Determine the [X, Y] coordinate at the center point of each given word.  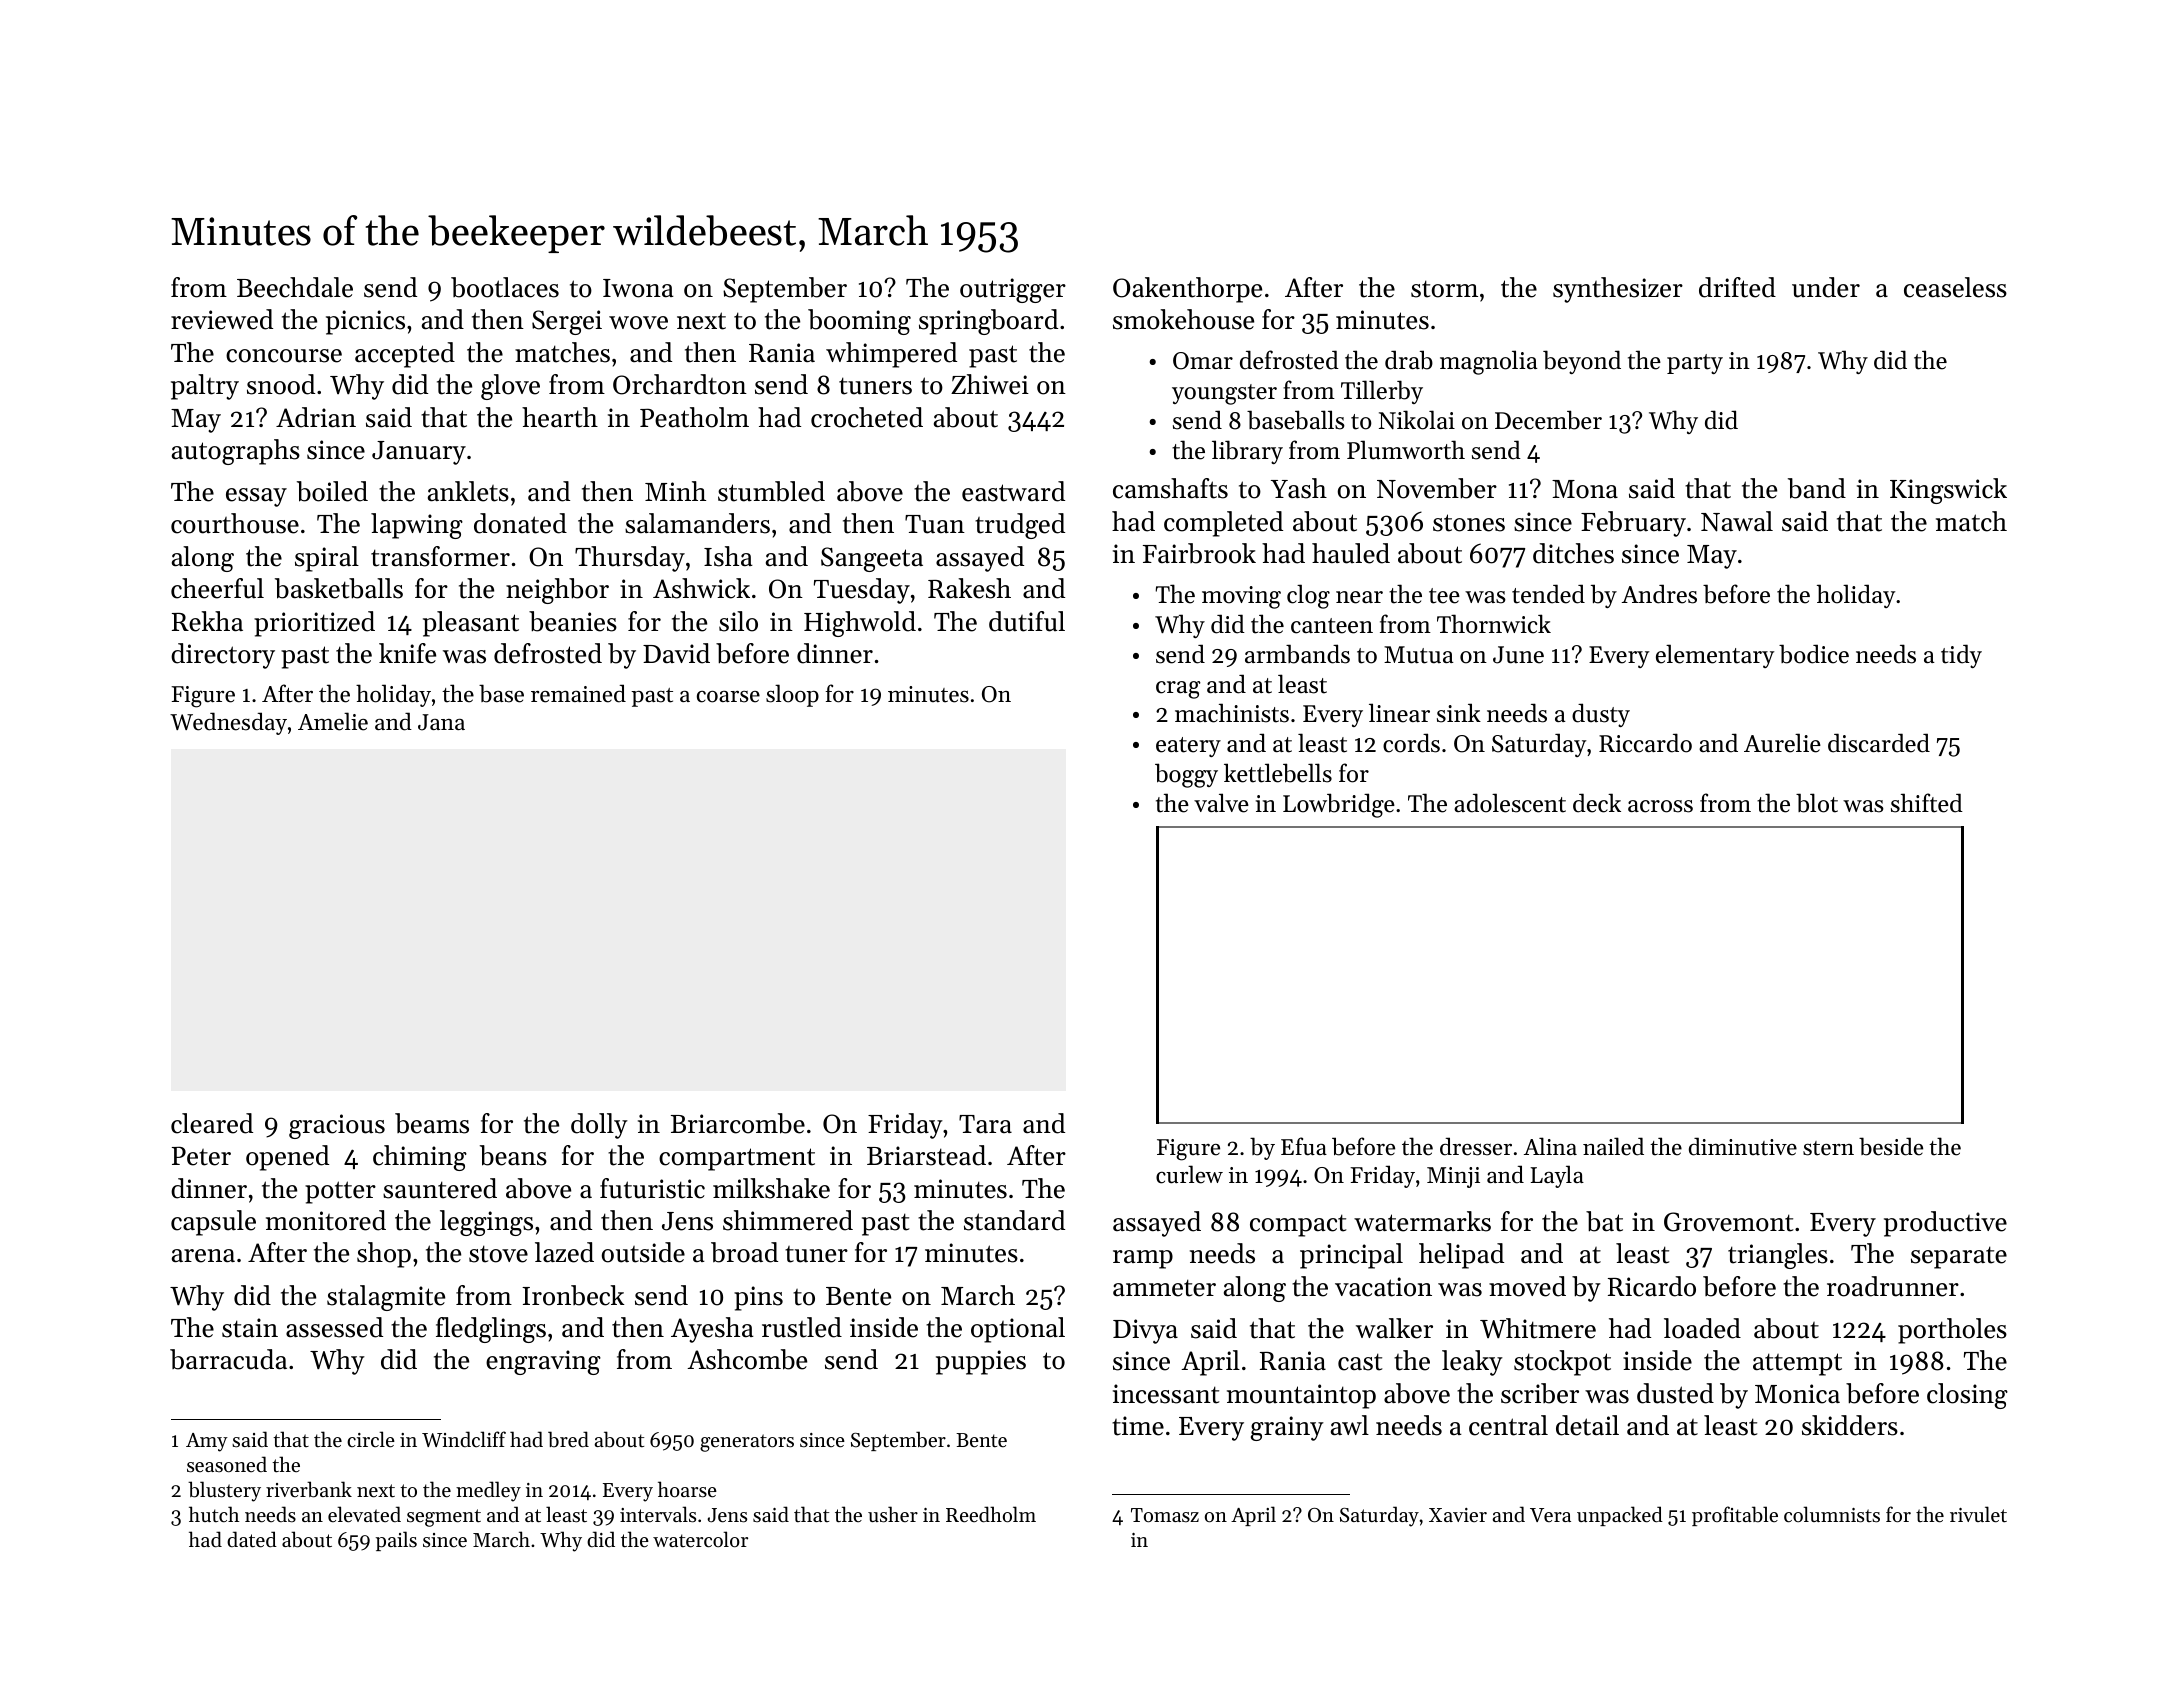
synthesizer [1618, 290]
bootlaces [505, 287]
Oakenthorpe [1187, 290]
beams [432, 1123]
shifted [1927, 803]
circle [371, 1439]
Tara [985, 1124]
